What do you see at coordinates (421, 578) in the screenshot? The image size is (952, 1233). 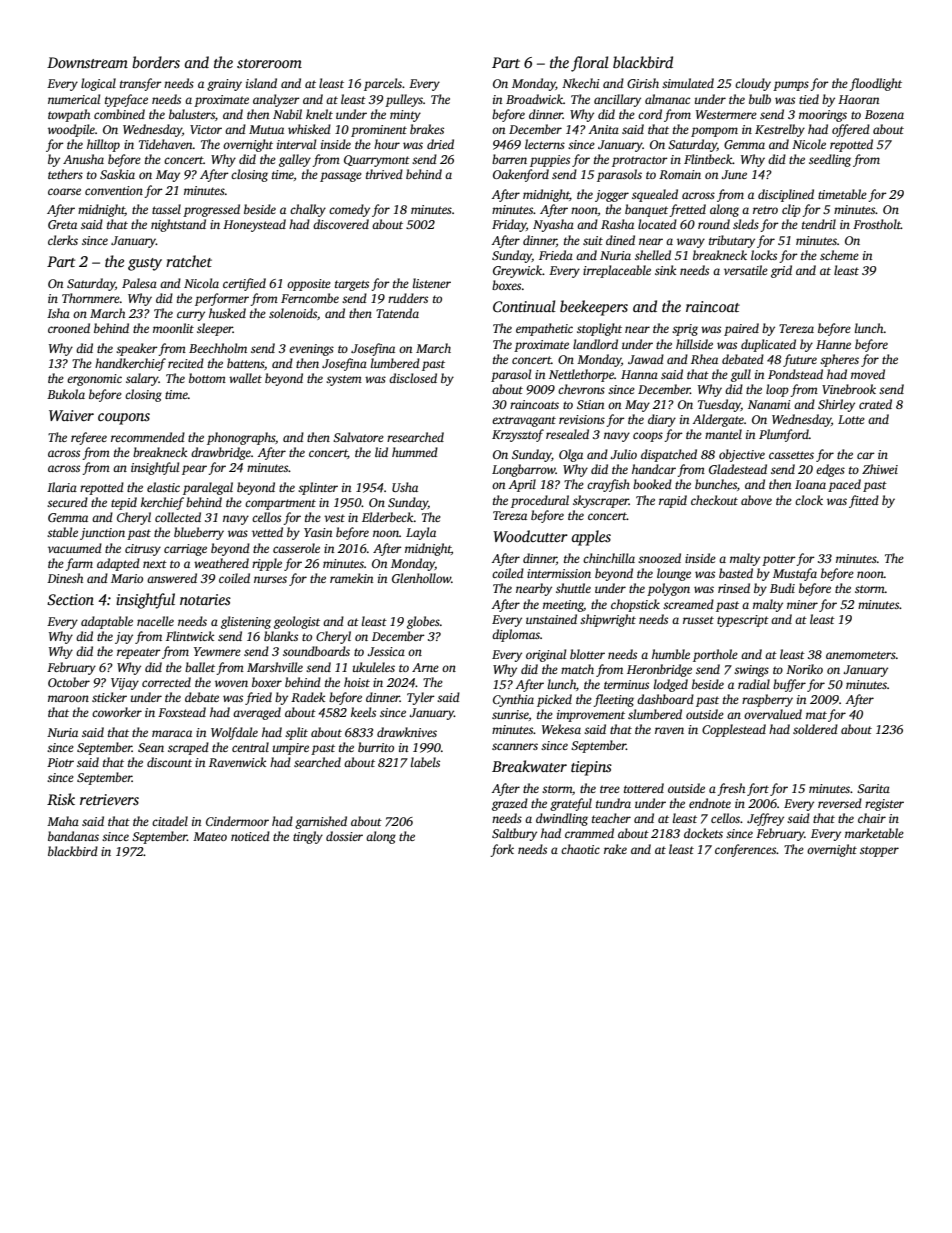 I see `Glenhollow` at bounding box center [421, 578].
